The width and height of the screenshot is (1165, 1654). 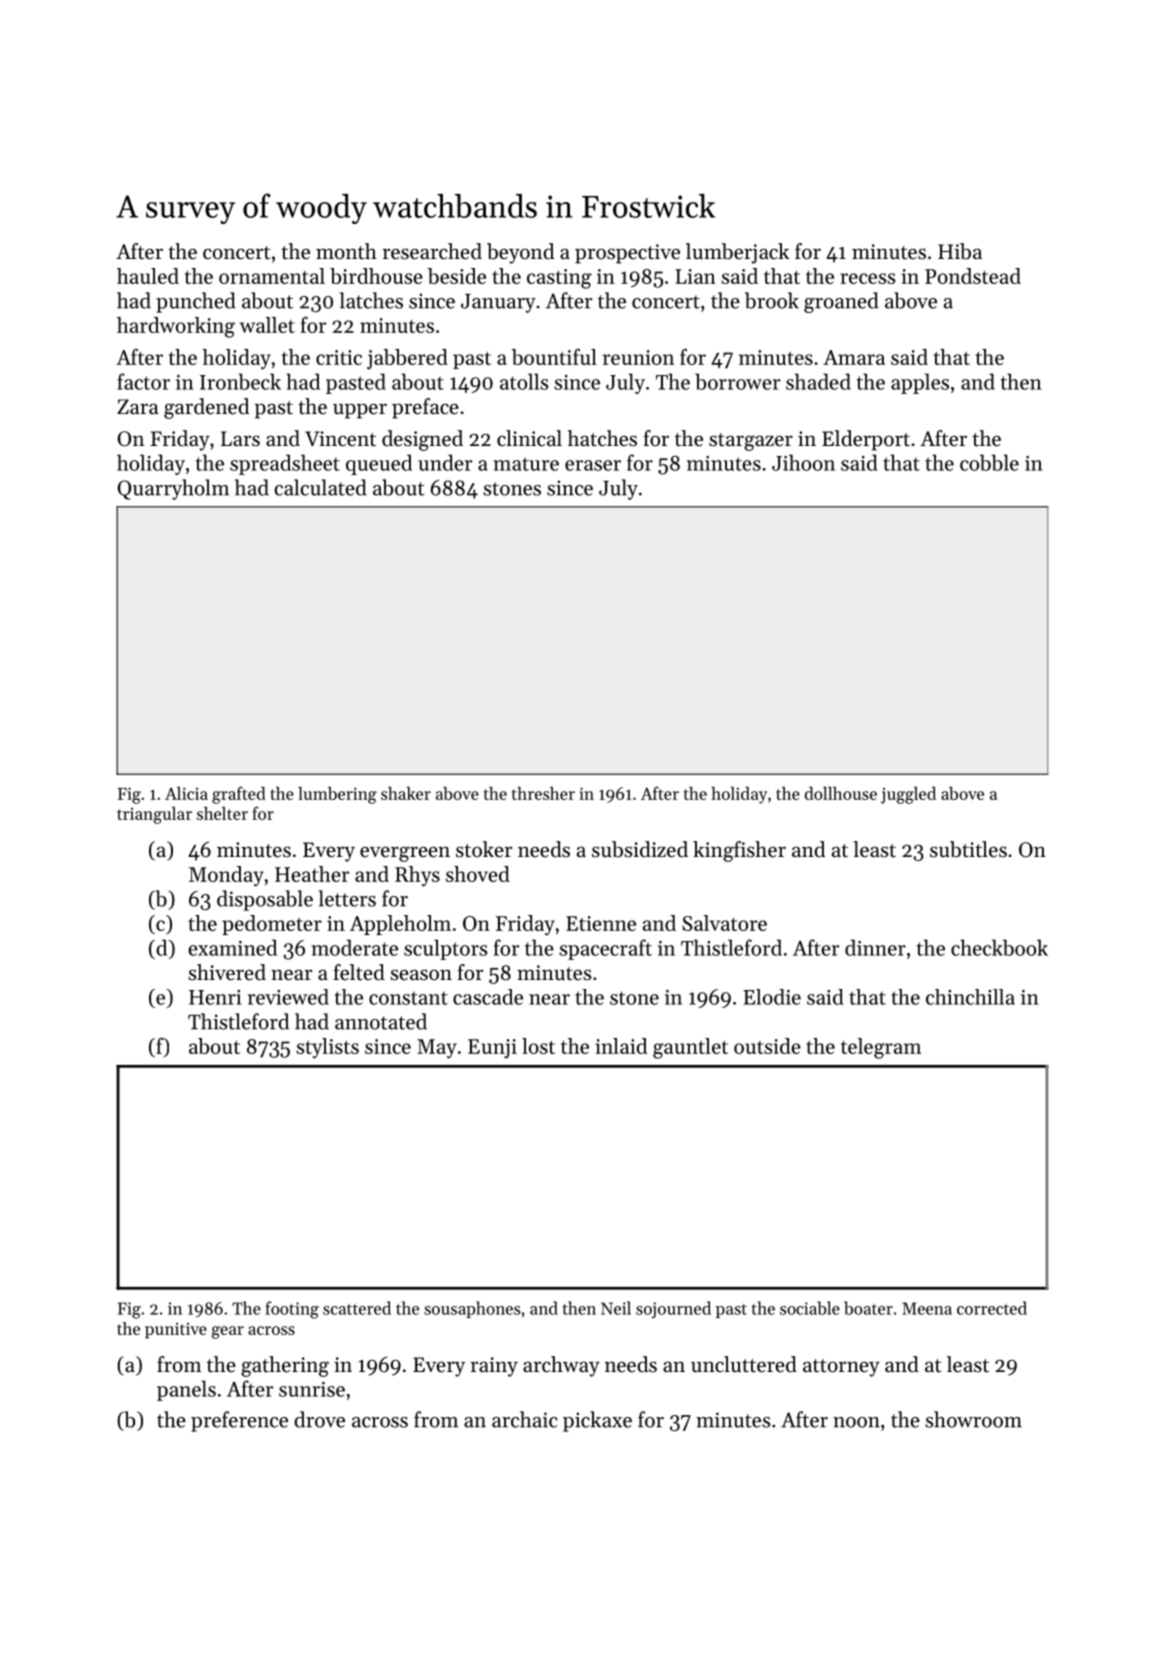 I want to click on lumbering, so click(x=337, y=795).
